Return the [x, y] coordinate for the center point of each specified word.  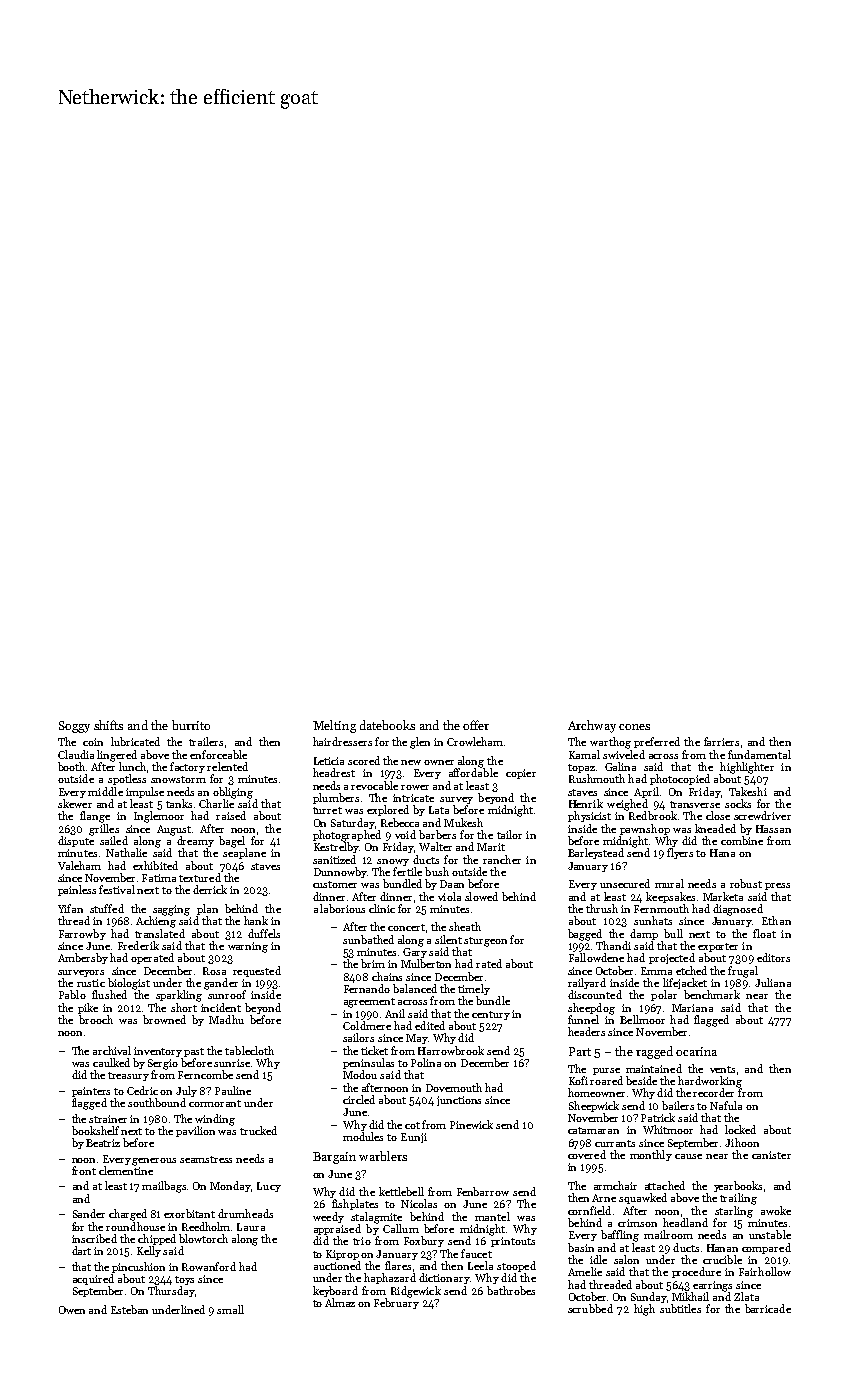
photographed [347, 836]
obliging [233, 793]
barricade [768, 1308]
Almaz [340, 1302]
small [230, 1309]
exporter [718, 947]
